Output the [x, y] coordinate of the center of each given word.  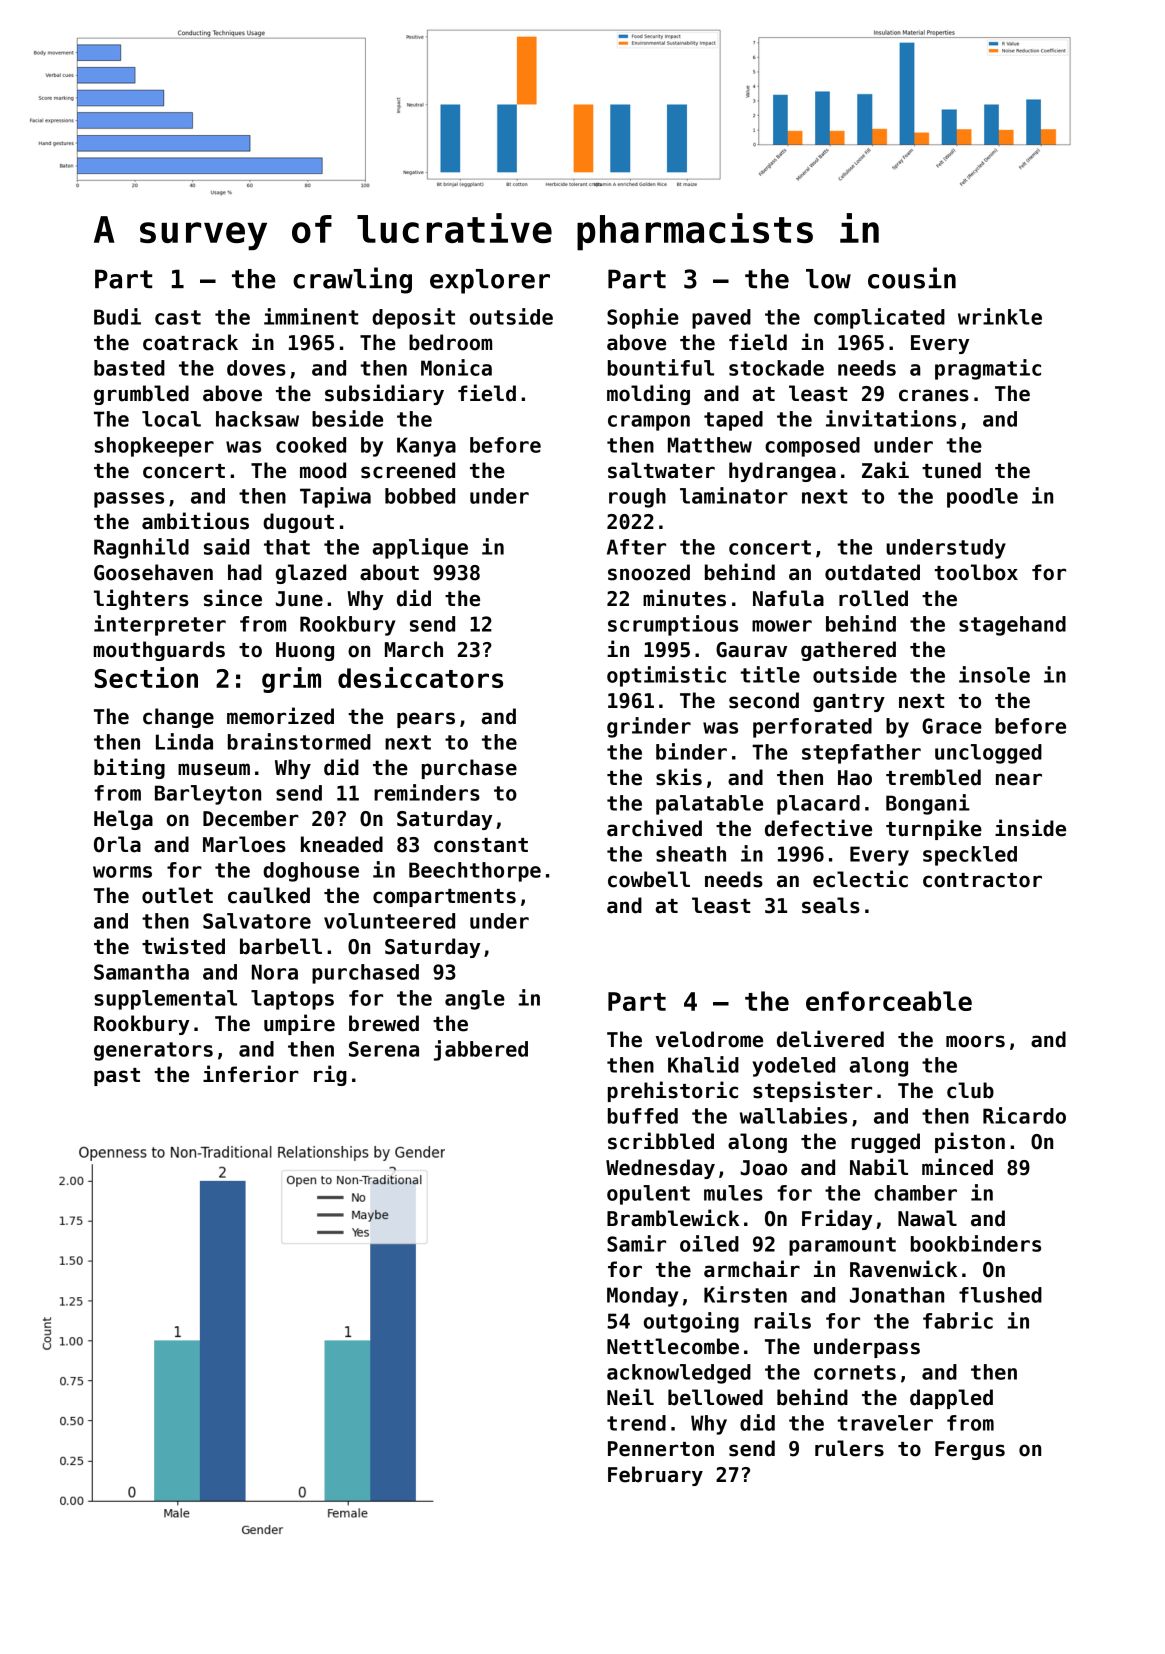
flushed [1000, 1295]
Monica [456, 367]
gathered [848, 651]
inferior [251, 1074]
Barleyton [208, 795]
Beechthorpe [475, 872]
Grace [952, 726]
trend [636, 1423]
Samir [636, 1243]
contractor [982, 880]
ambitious [195, 521]
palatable [709, 805]
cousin [912, 278]
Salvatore [257, 921]
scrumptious [673, 625]
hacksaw [257, 419]
